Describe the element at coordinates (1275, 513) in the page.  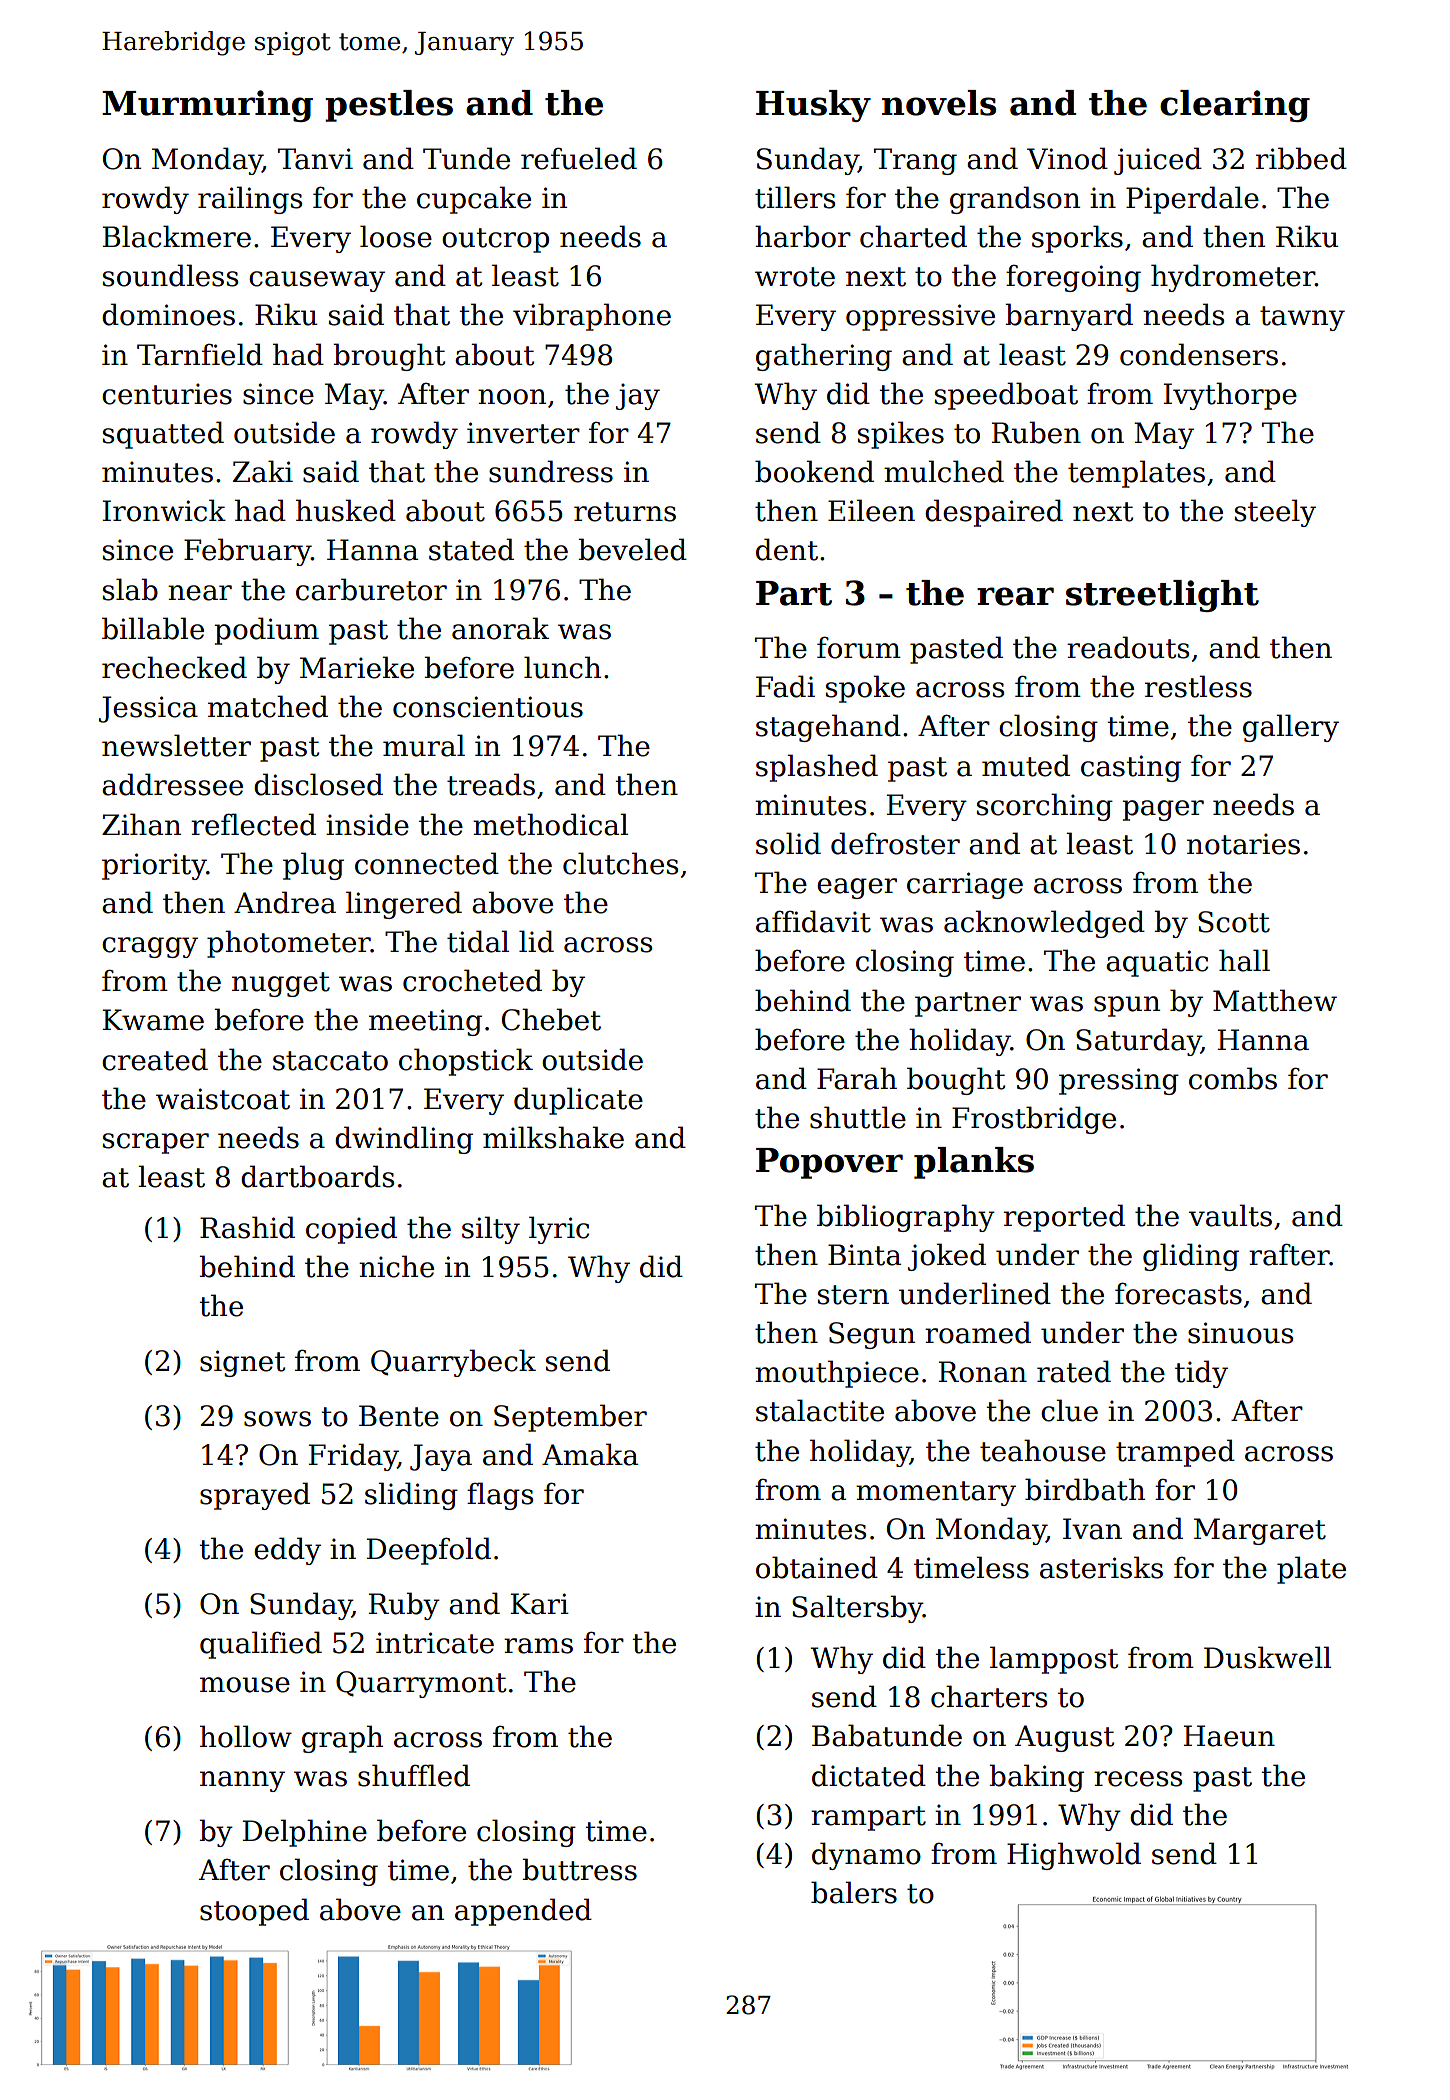
I see `steely` at that location.
